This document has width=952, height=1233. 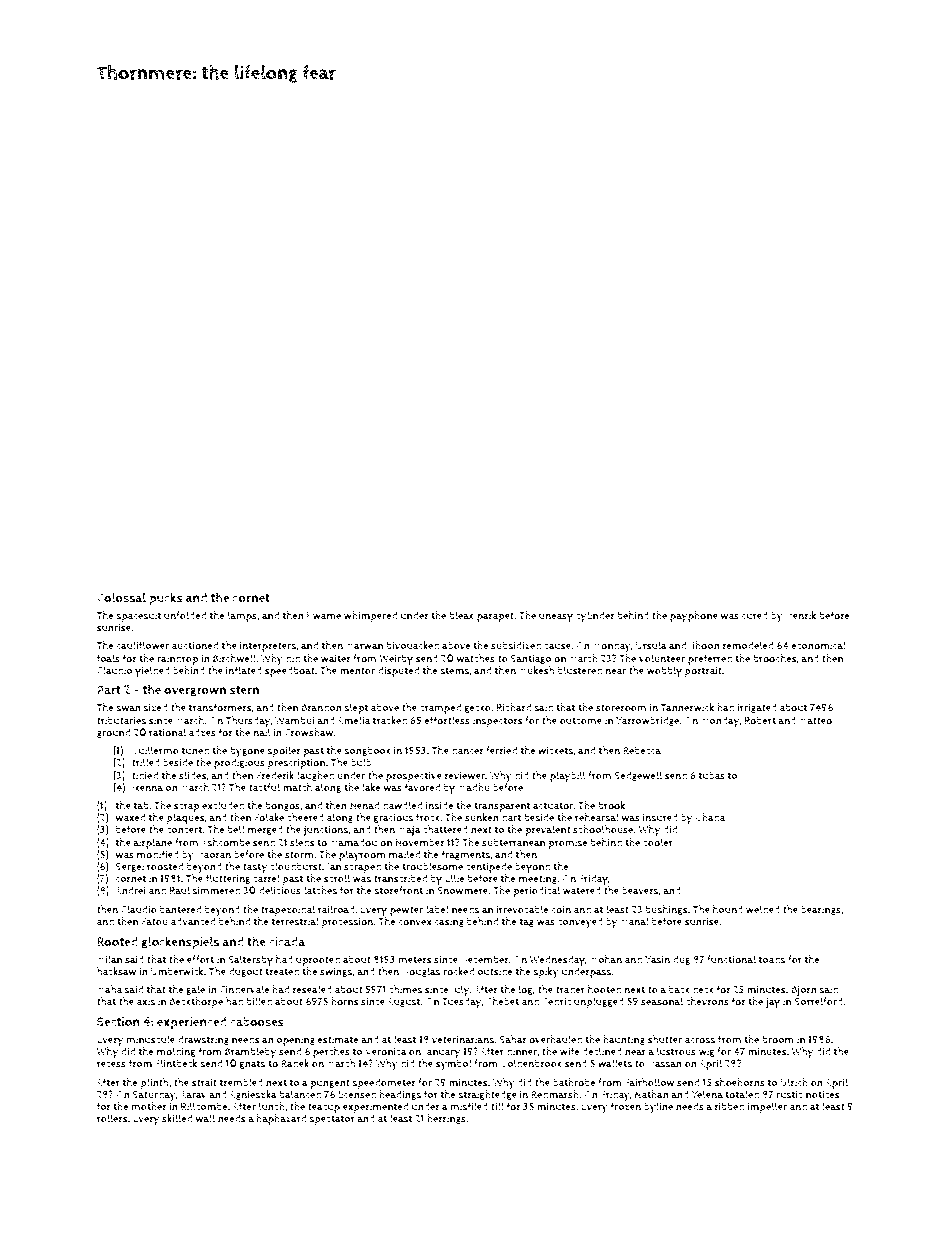 I want to click on Henrik, so click(x=801, y=615).
